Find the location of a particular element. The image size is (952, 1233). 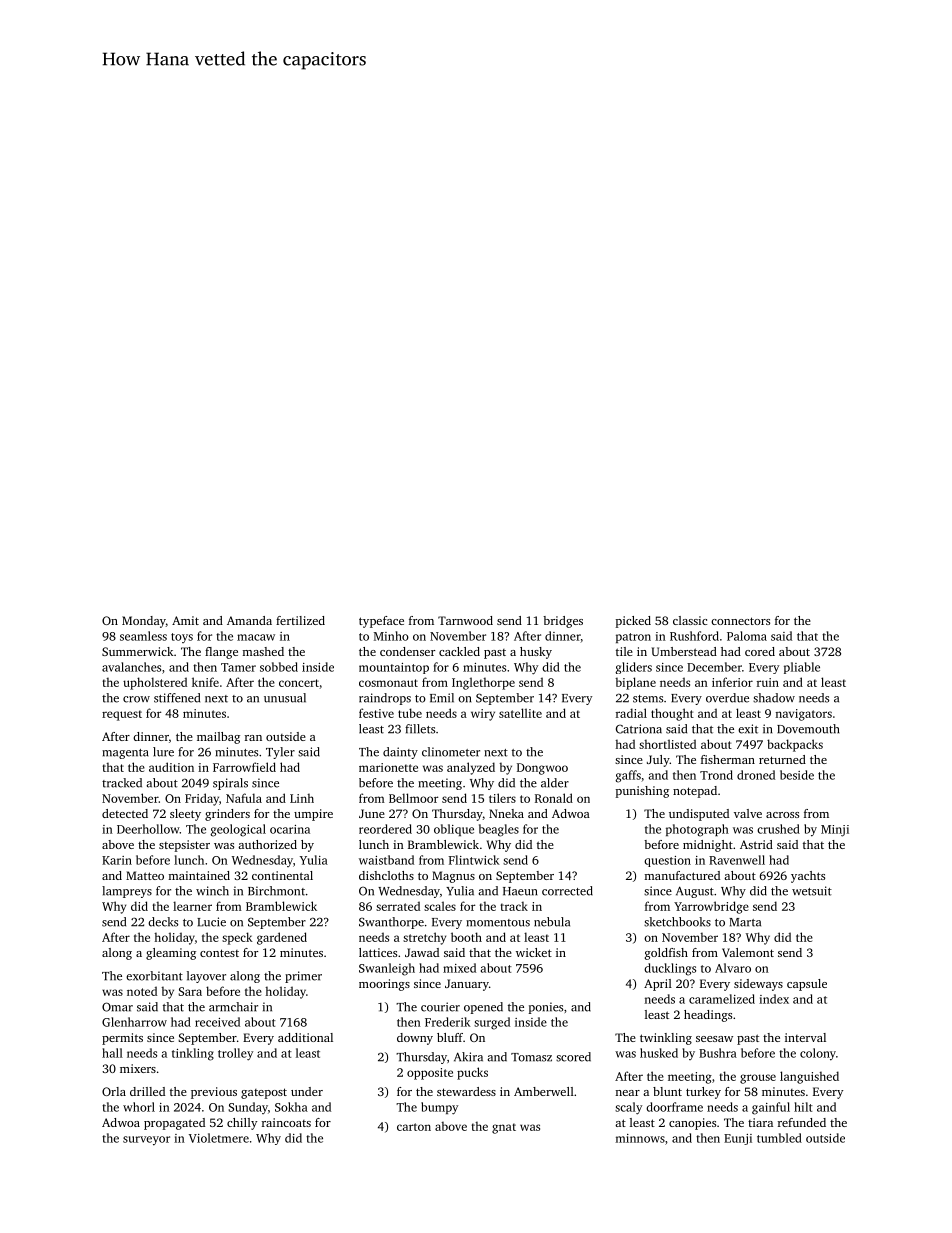

Umberstead is located at coordinates (684, 651).
